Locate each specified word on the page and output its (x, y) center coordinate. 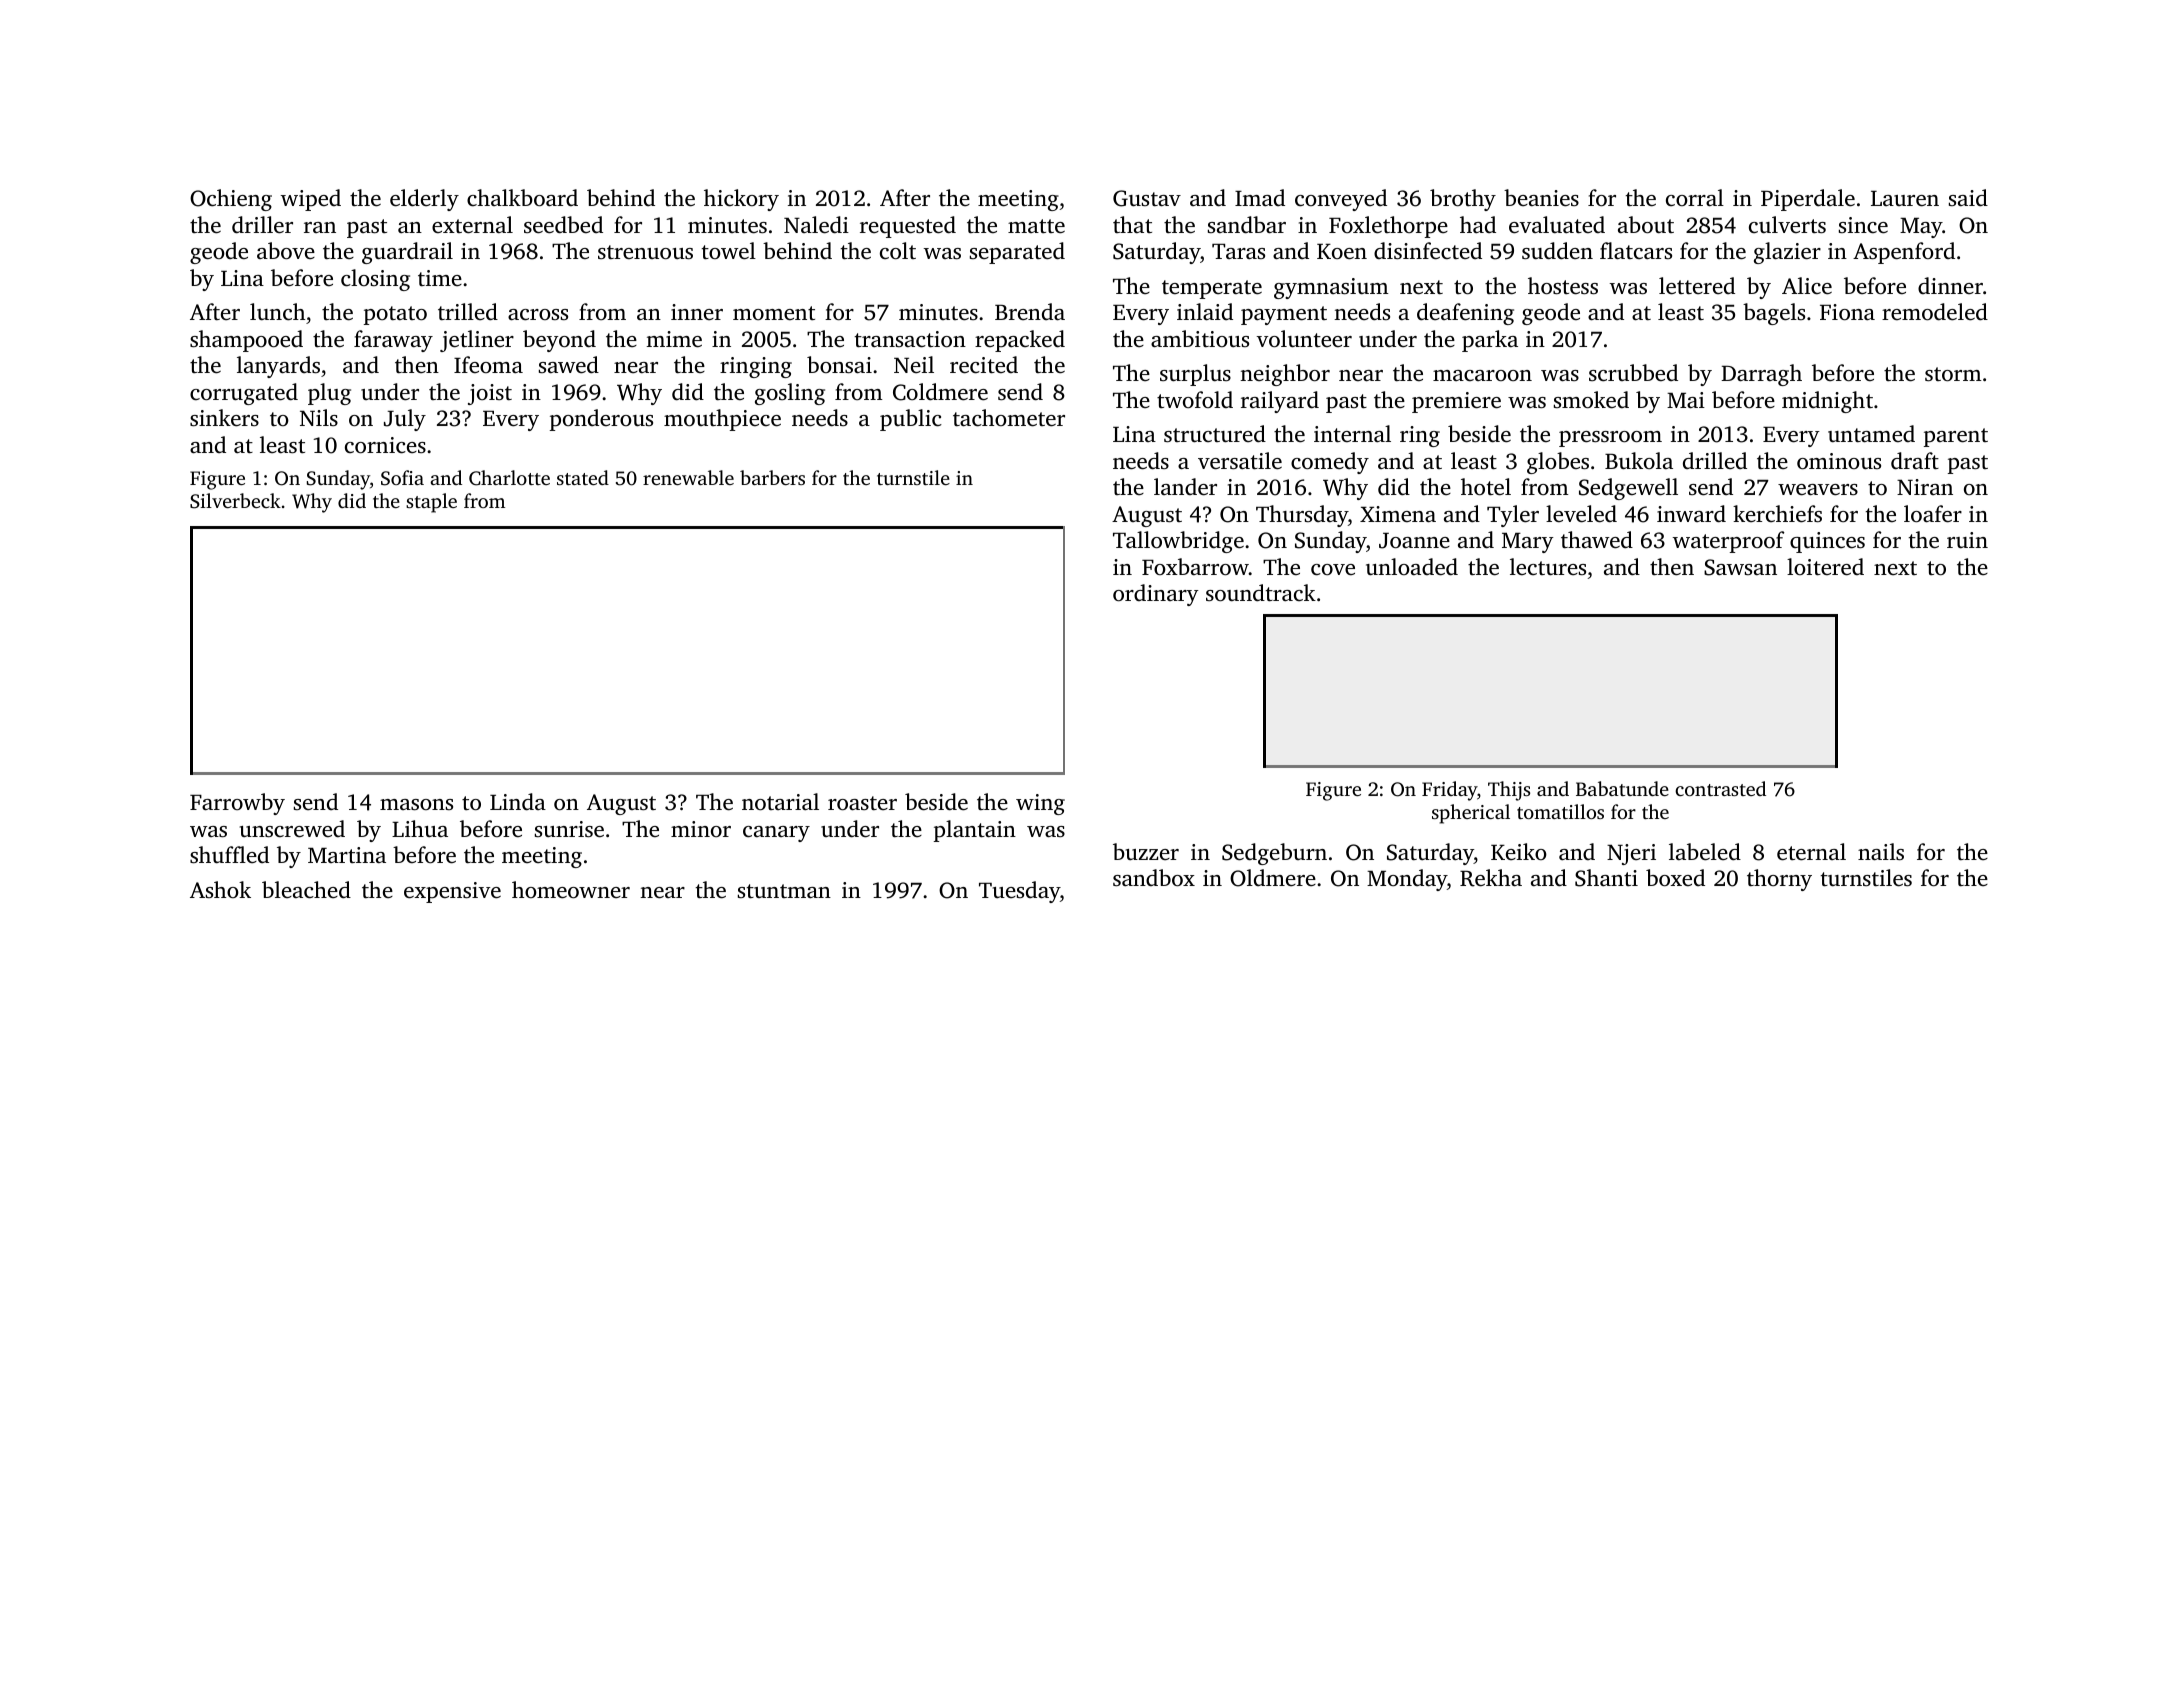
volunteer (1304, 339)
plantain (975, 831)
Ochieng (231, 200)
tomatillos (1560, 811)
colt (898, 250)
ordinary (1156, 595)
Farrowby (237, 804)
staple (431, 503)
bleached (306, 890)
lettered (1697, 286)
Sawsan (1740, 567)
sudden (1557, 251)
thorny (1779, 880)
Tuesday (1019, 892)
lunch (277, 312)
